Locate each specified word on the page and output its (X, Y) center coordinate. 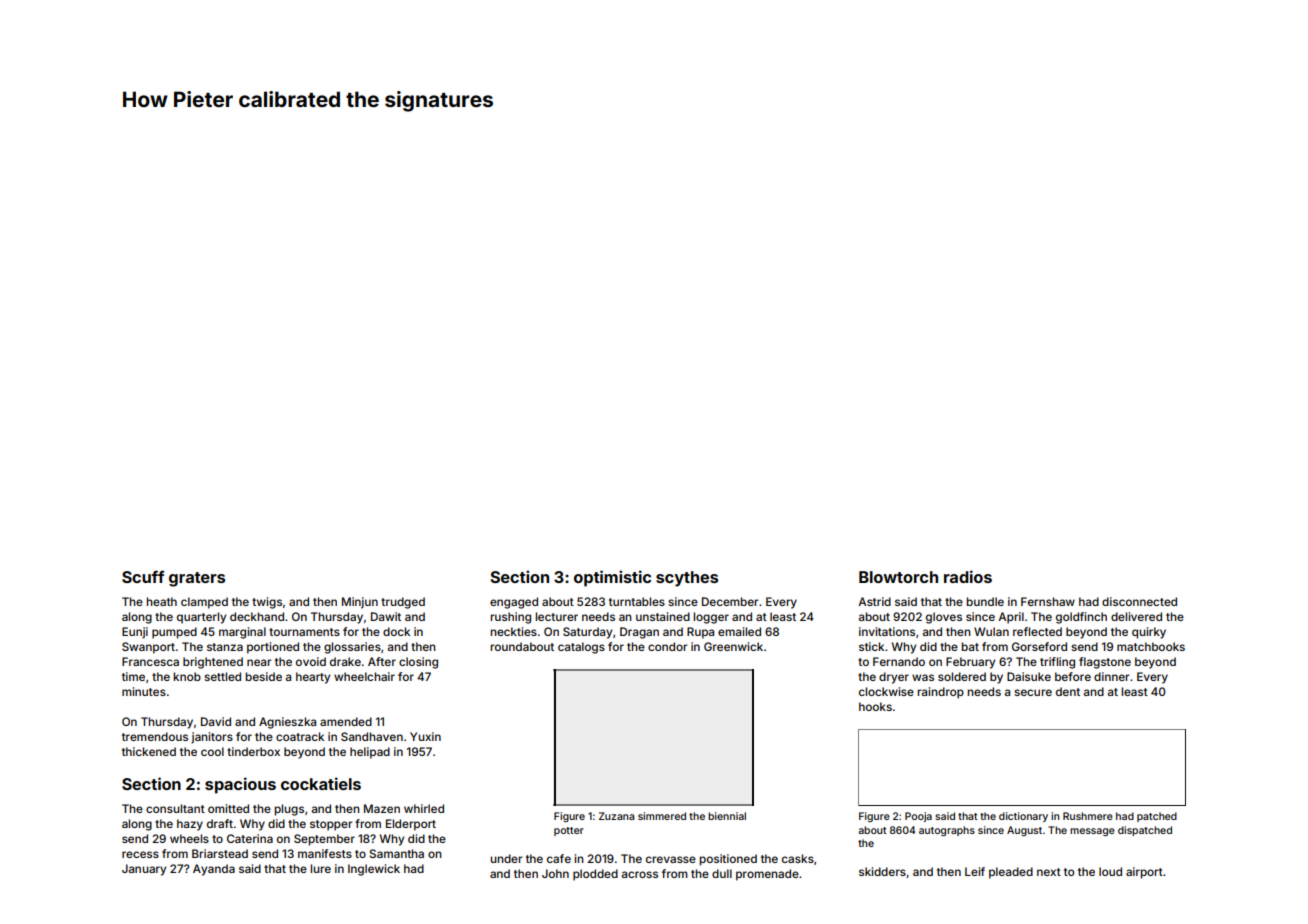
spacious (240, 785)
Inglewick (374, 870)
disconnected (1139, 601)
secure (1033, 692)
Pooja (918, 817)
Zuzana (616, 816)
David (216, 721)
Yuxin (425, 736)
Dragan (639, 633)
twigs (267, 603)
